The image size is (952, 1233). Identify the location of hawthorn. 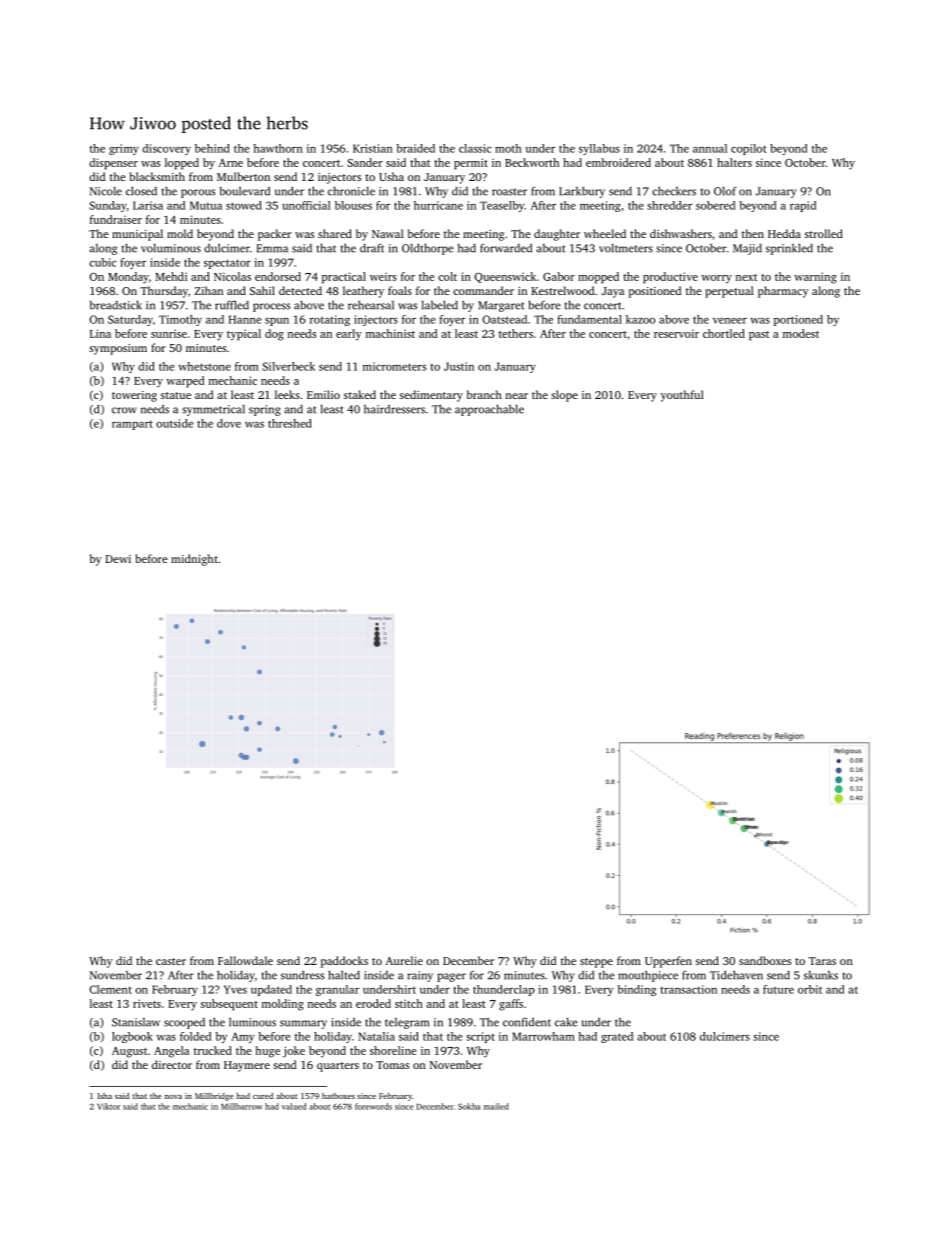
(278, 148).
